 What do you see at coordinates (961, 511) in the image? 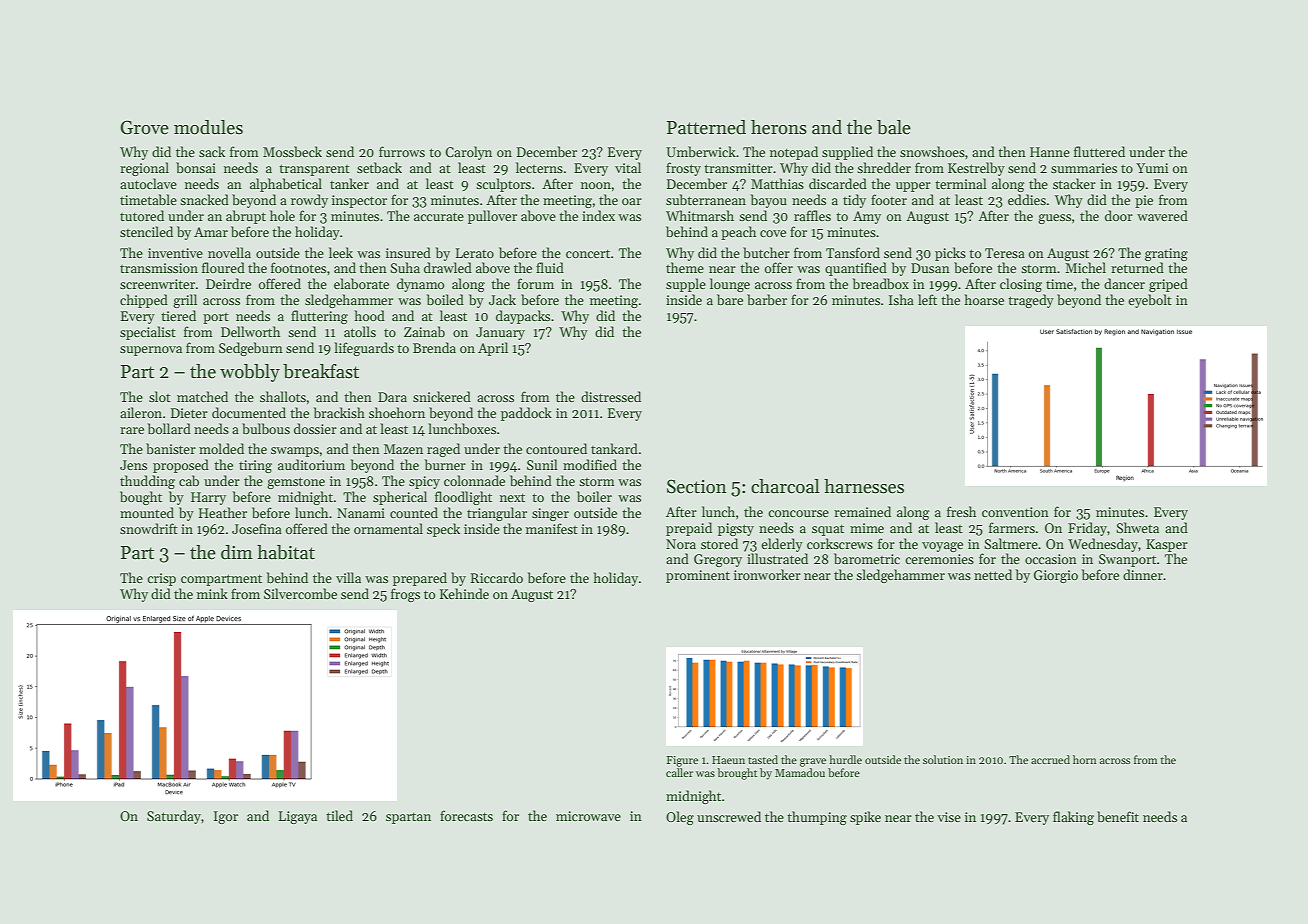
I see `fresh` at bounding box center [961, 511].
